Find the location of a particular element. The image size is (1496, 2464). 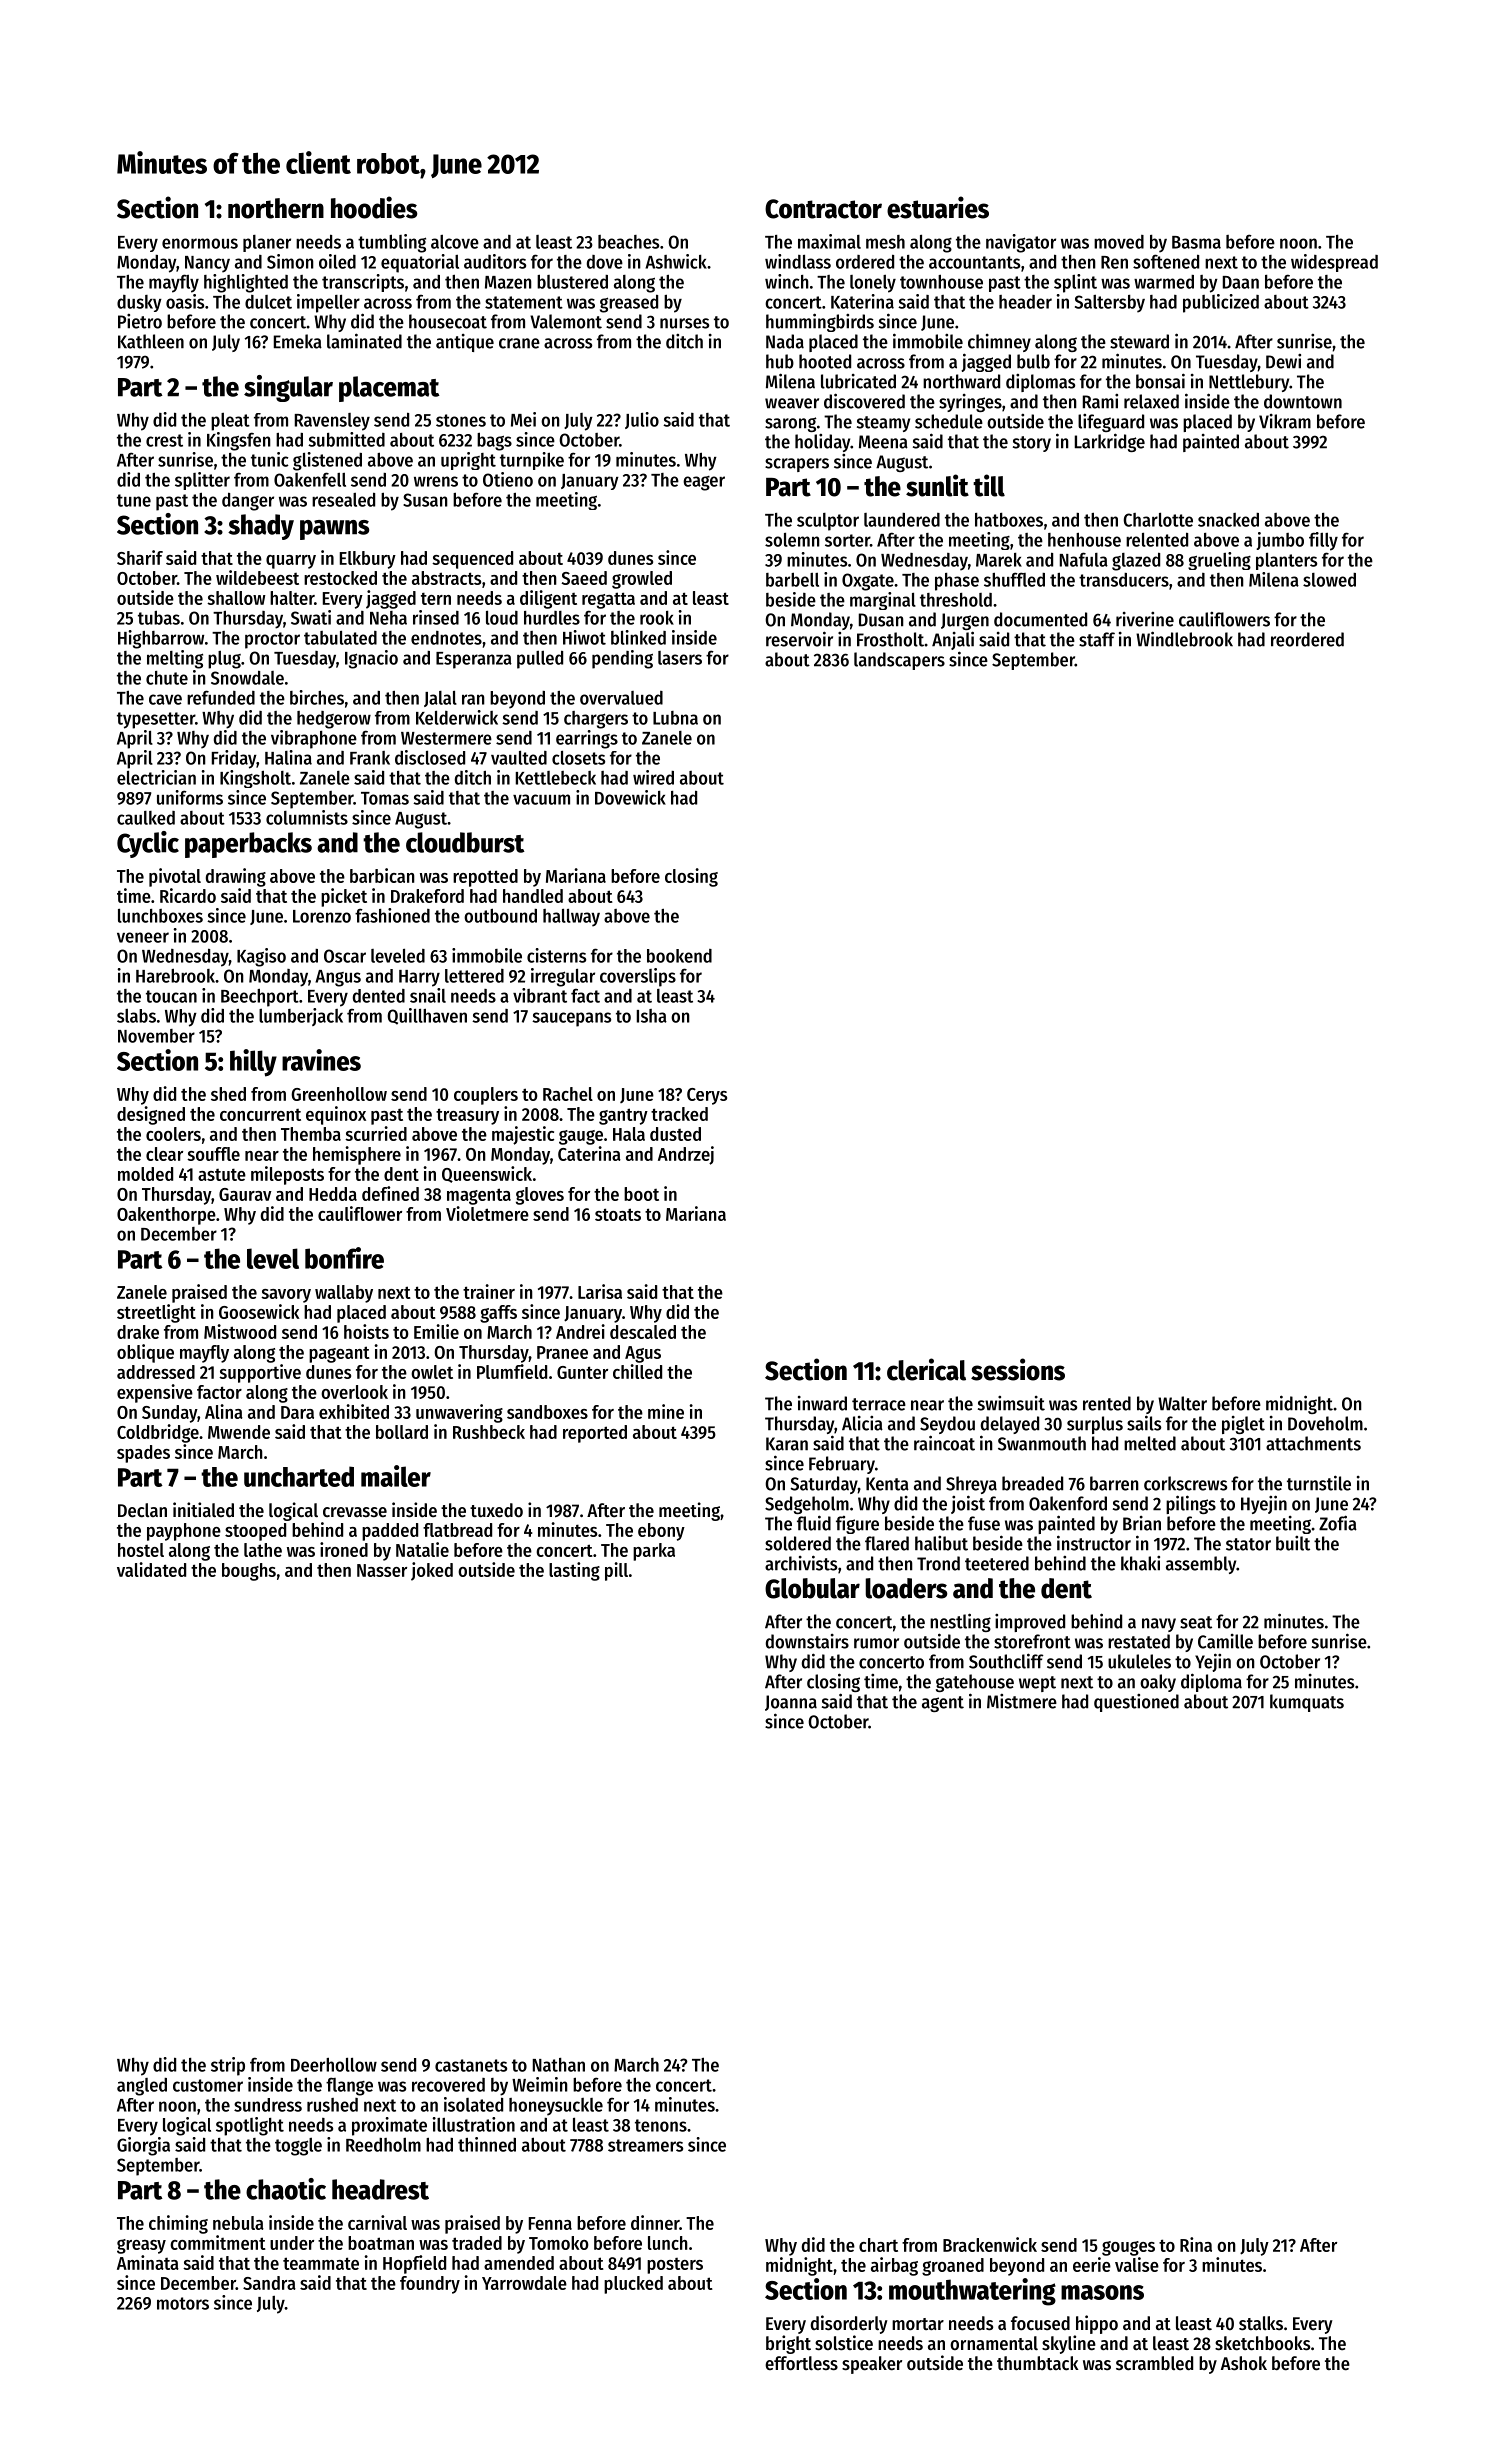

filly is located at coordinates (1323, 541).
